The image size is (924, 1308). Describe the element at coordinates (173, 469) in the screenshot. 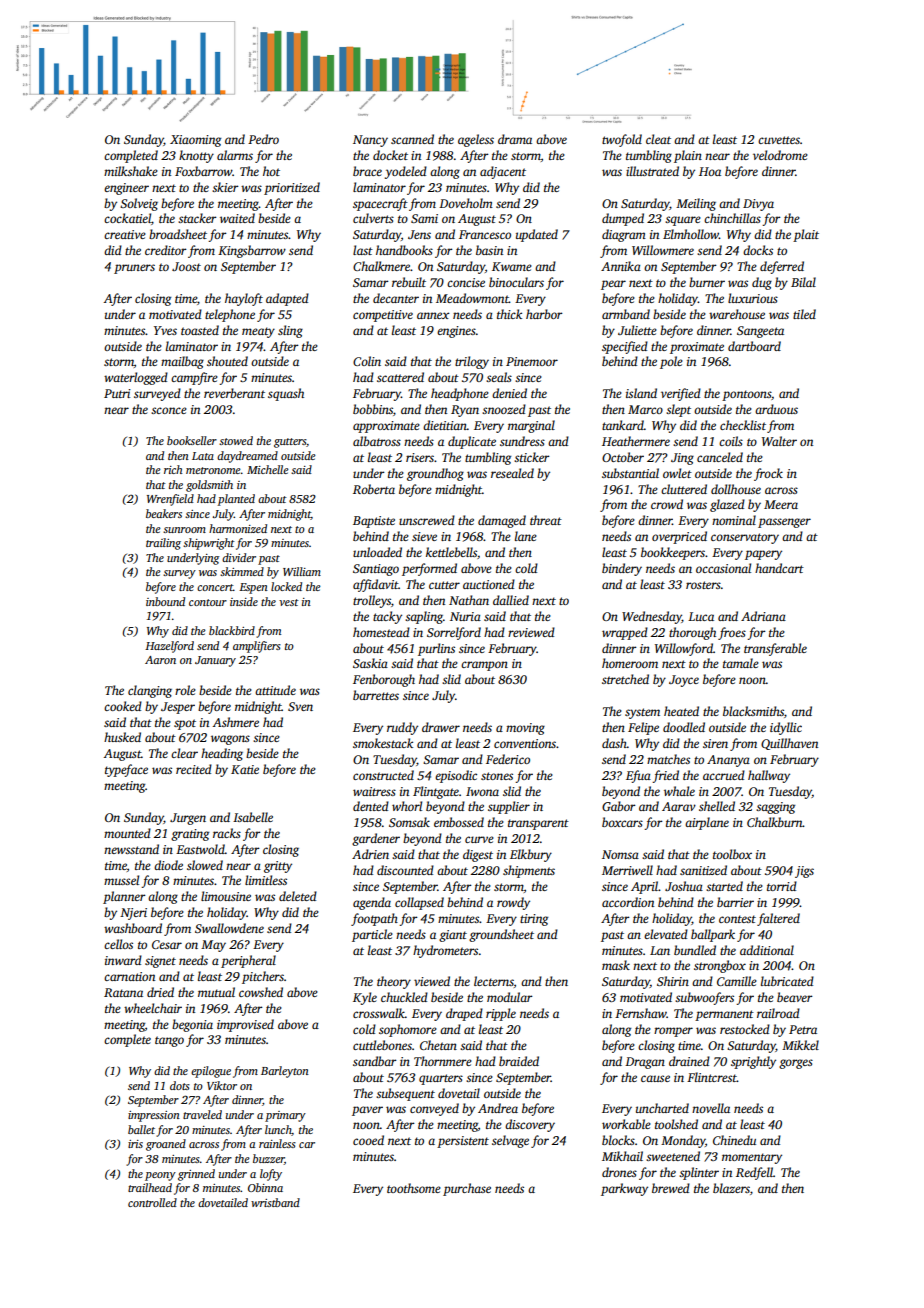

I see `rich` at that location.
